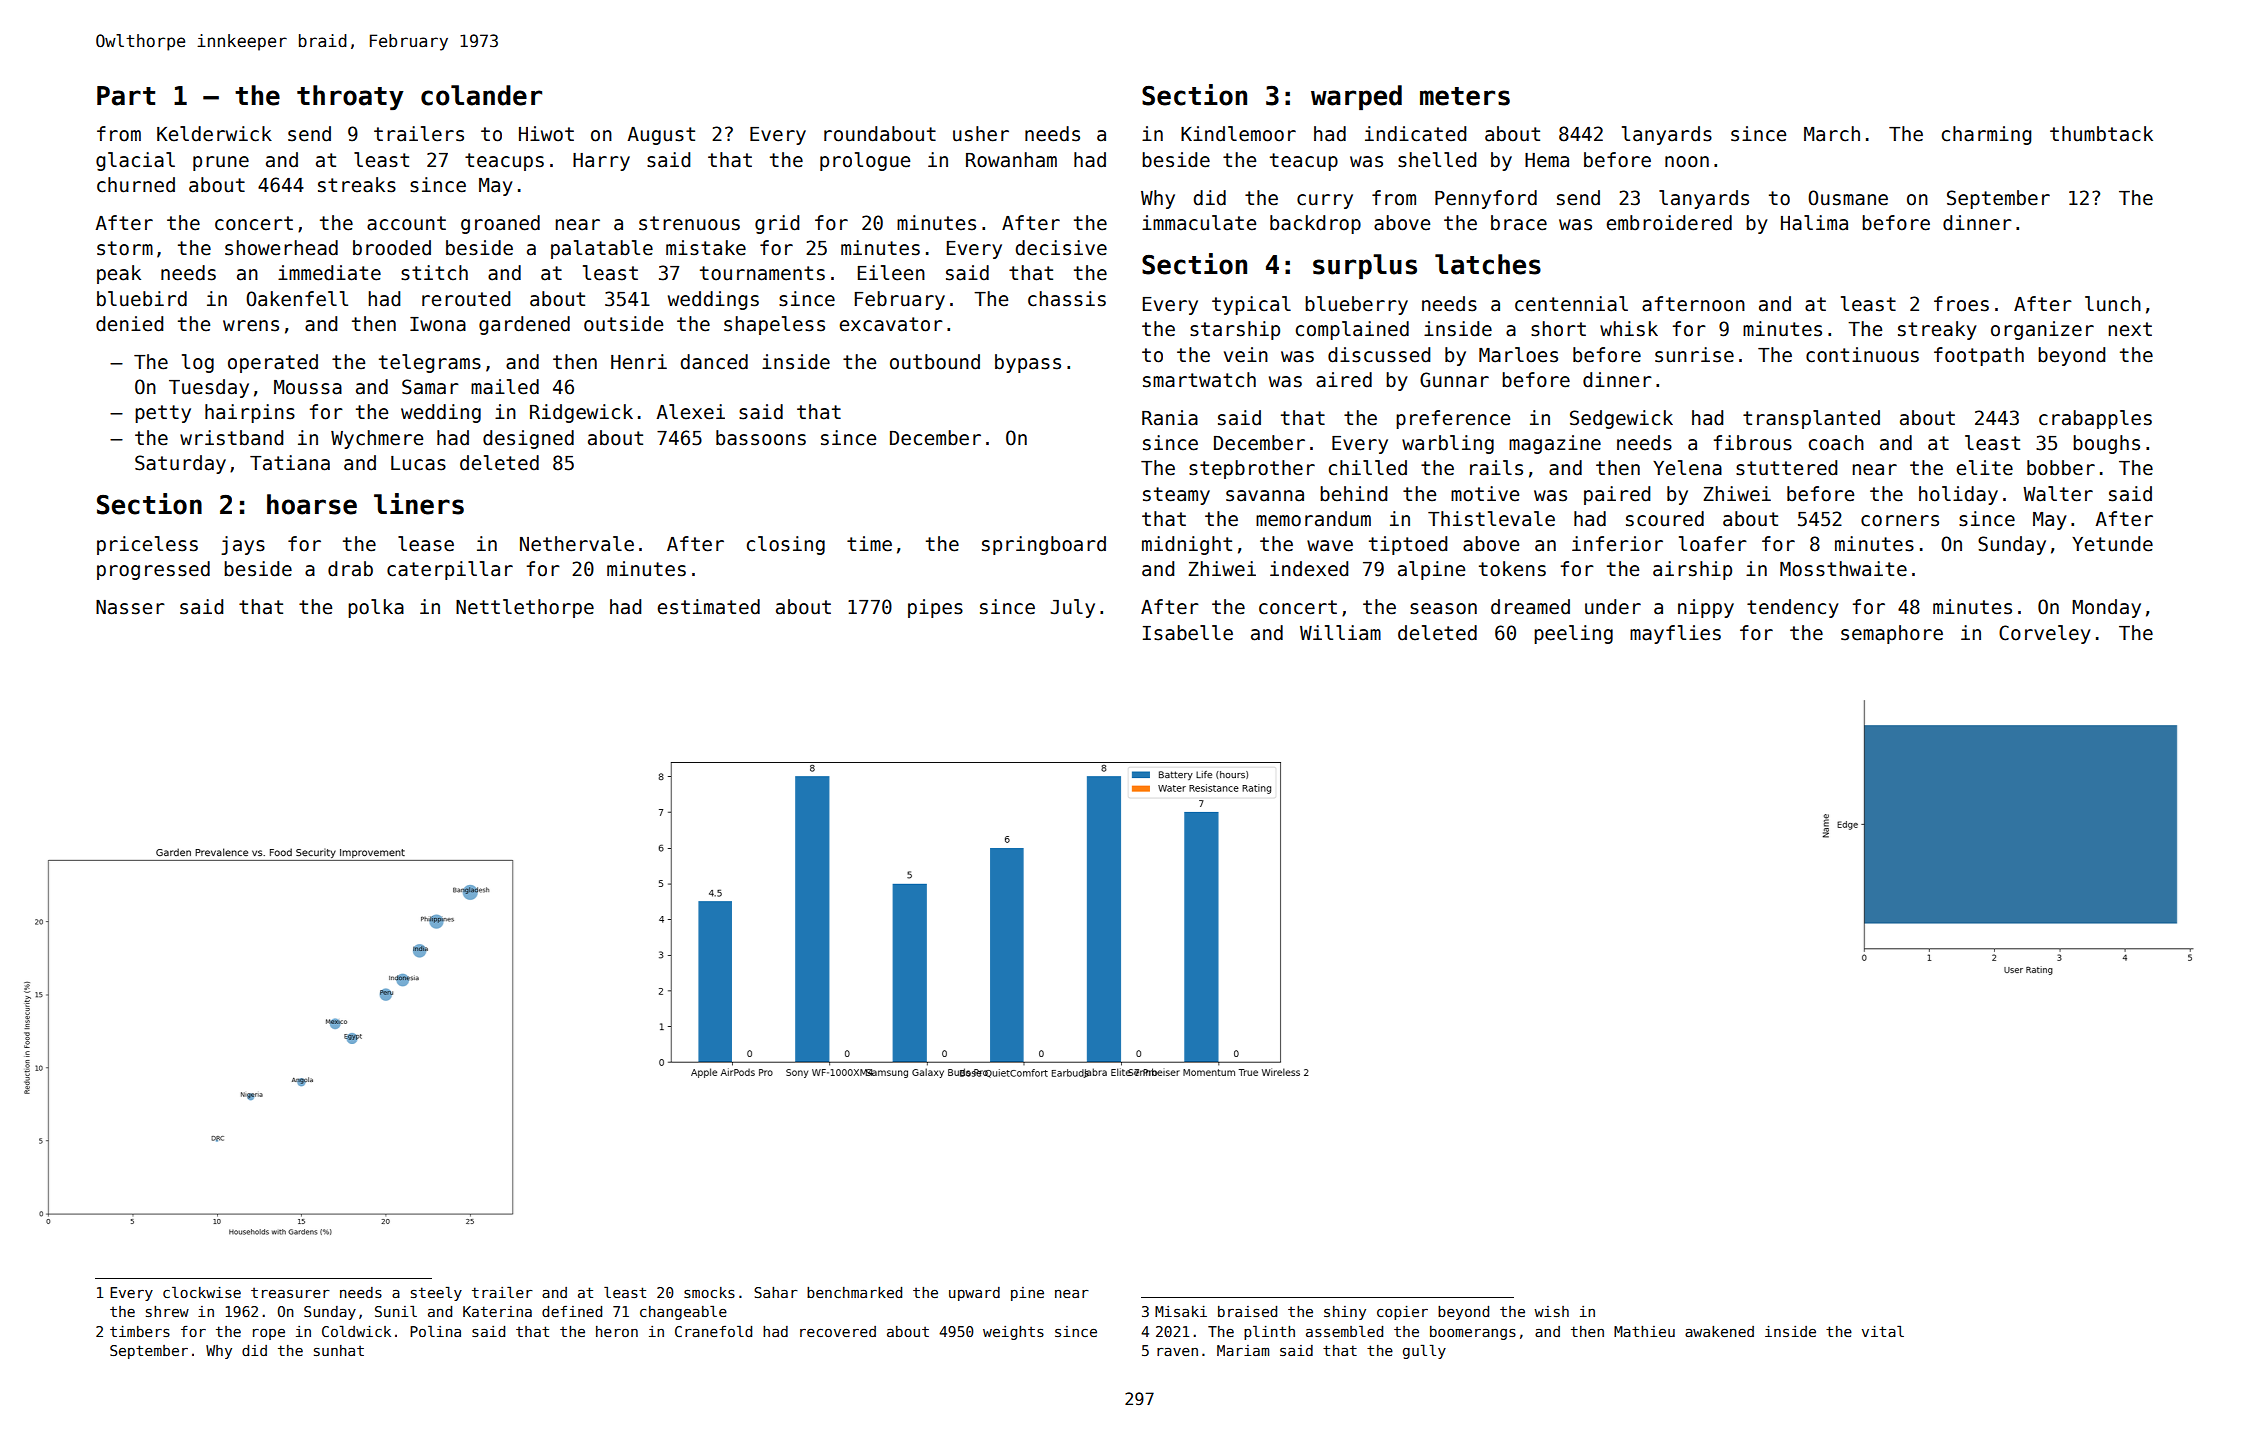 Image resolution: width=2249 pixels, height=1455 pixels. Describe the element at coordinates (350, 97) in the page. I see `throaty` at that location.
